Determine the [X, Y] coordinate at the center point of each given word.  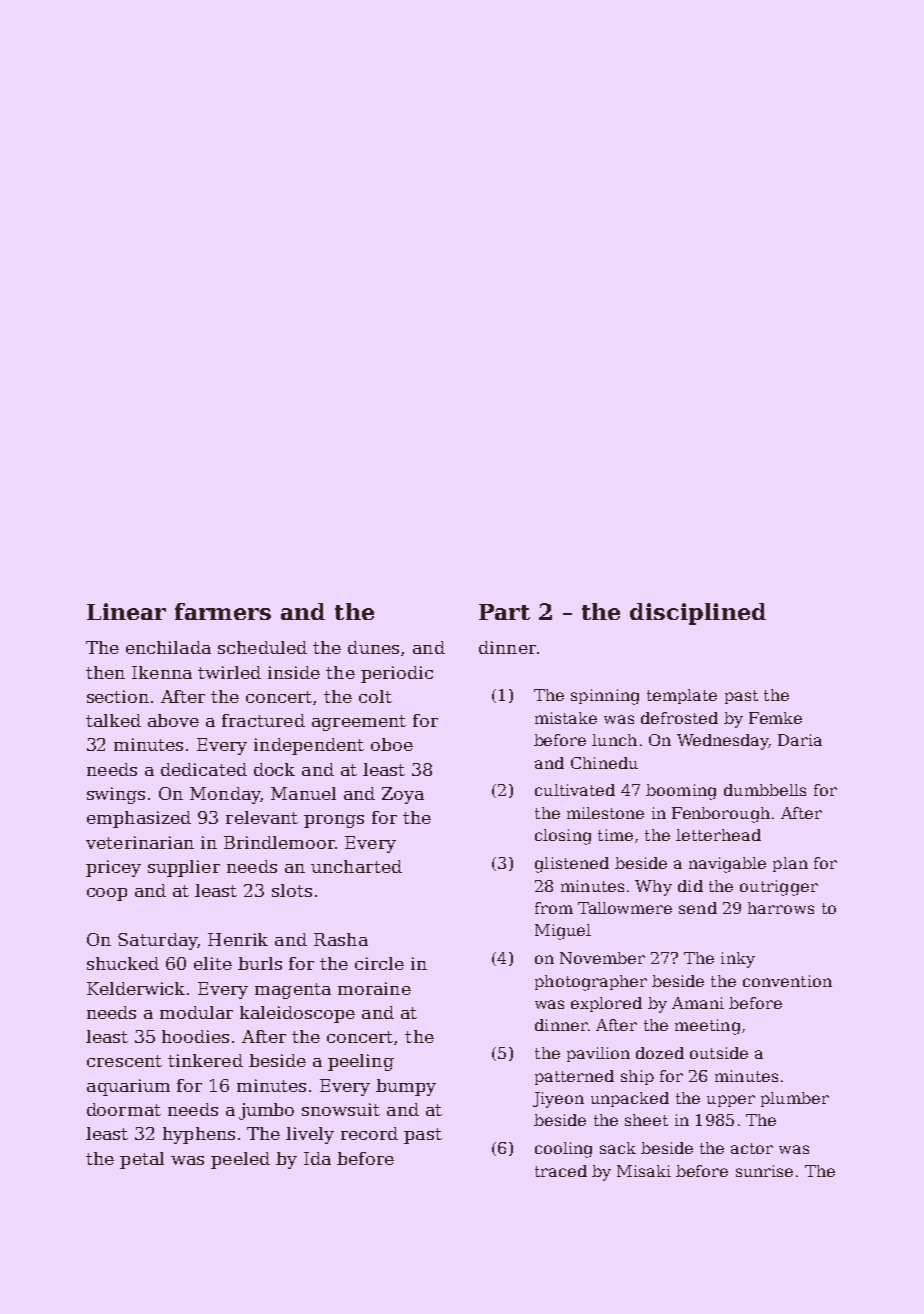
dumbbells [765, 790]
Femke [775, 718]
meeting [707, 1027]
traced [561, 1171]
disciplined [698, 614]
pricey [113, 868]
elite [213, 963]
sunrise [764, 1171]
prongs [334, 821]
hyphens [199, 1135]
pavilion [598, 1054]
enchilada [168, 647]
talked [113, 720]
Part [504, 612]
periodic [397, 674]
